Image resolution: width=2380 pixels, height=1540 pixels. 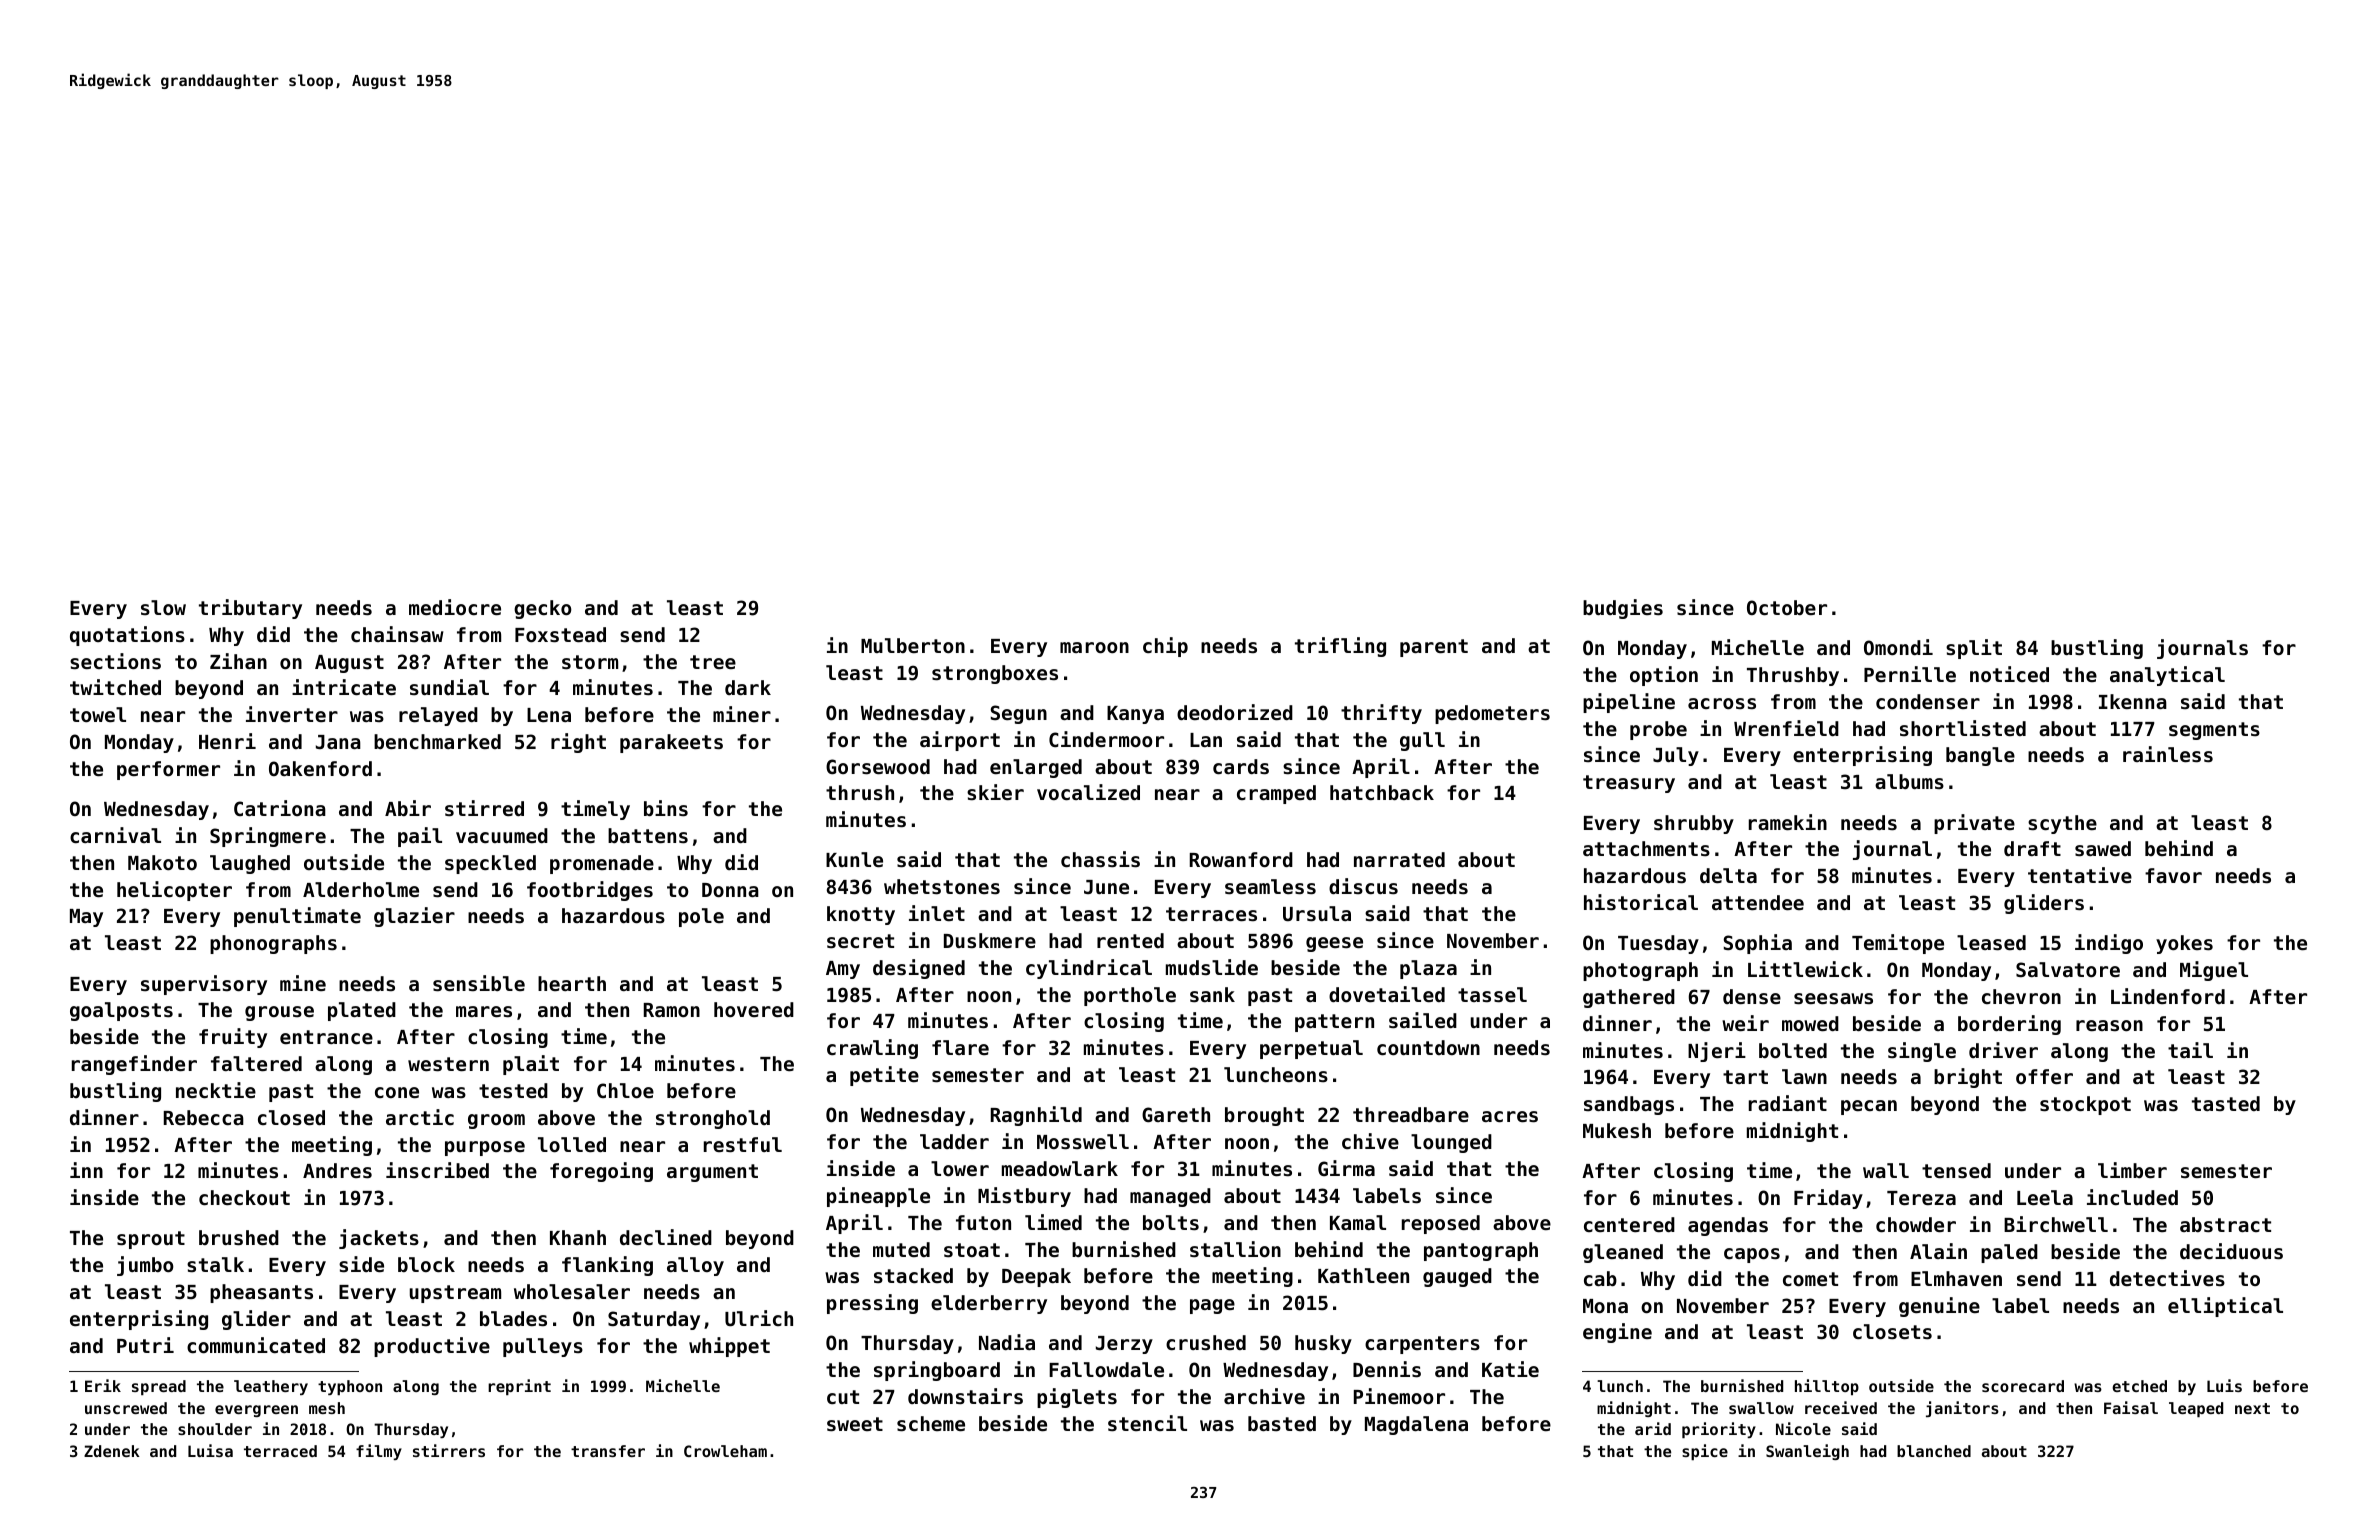 What do you see at coordinates (1434, 648) in the screenshot?
I see `parent` at bounding box center [1434, 648].
